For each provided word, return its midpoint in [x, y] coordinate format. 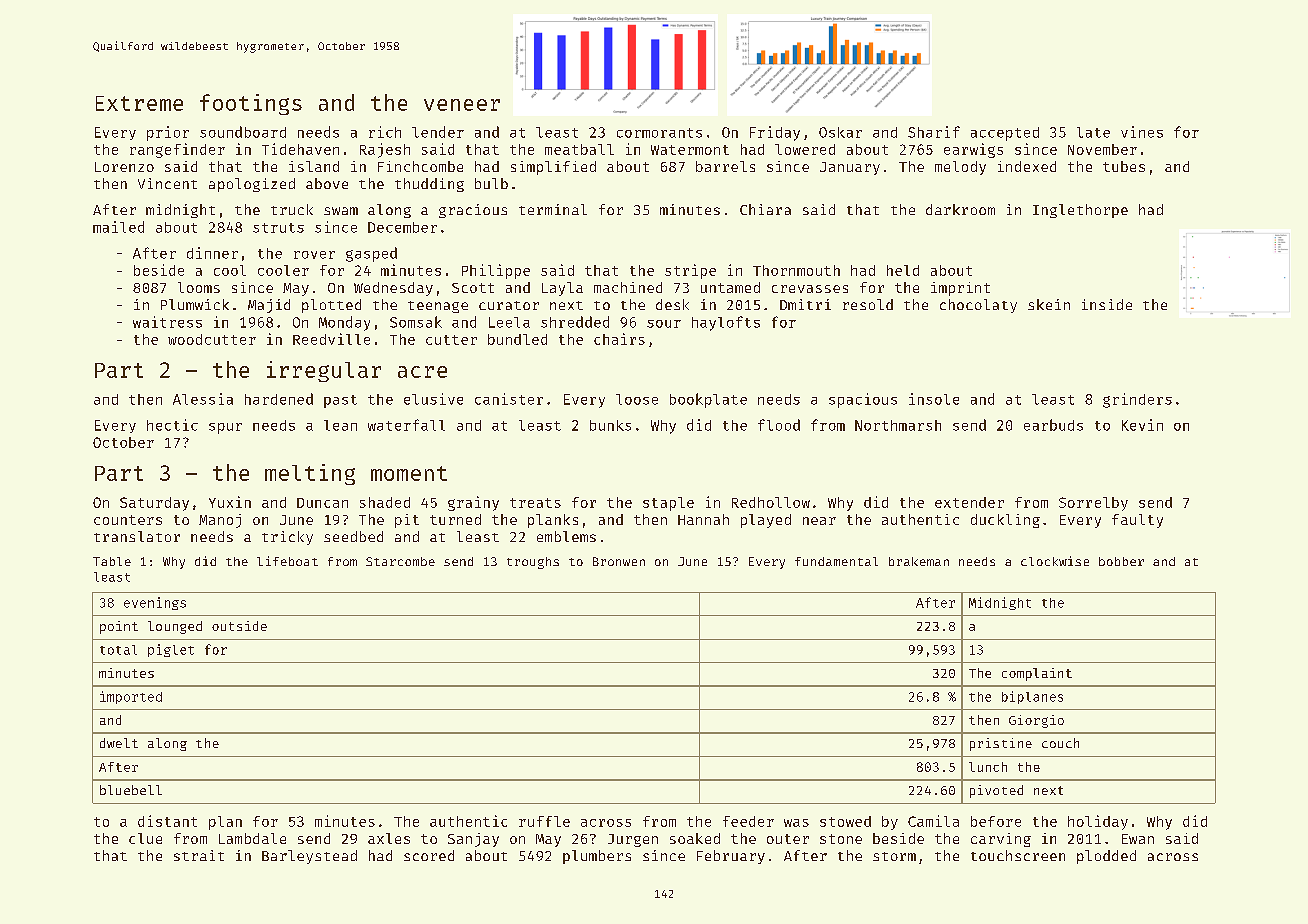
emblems [566, 536]
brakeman [919, 561]
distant [167, 821]
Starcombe [400, 561]
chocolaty [978, 306]
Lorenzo [124, 167]
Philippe [496, 271]
